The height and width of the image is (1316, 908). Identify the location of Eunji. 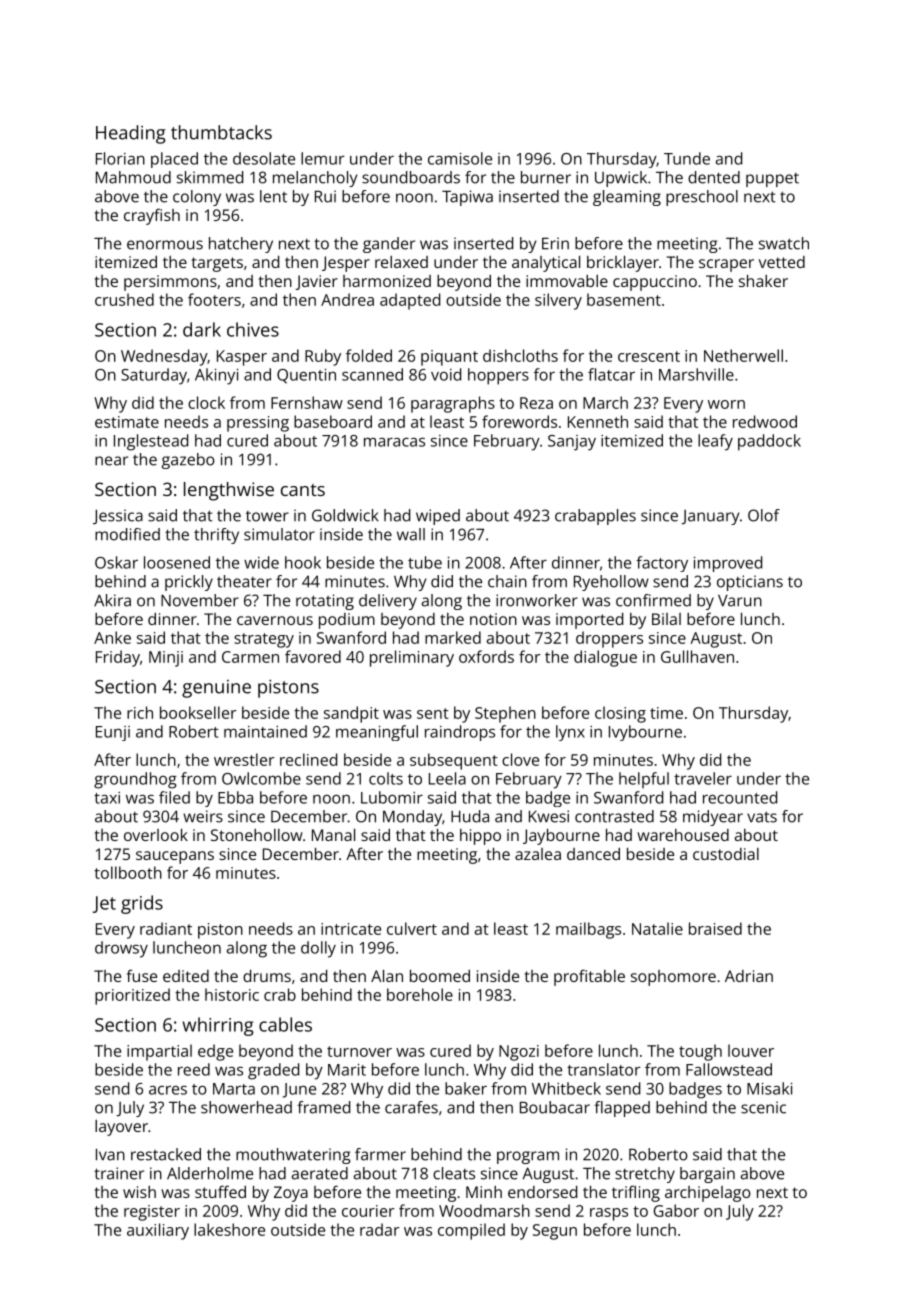
(113, 733).
